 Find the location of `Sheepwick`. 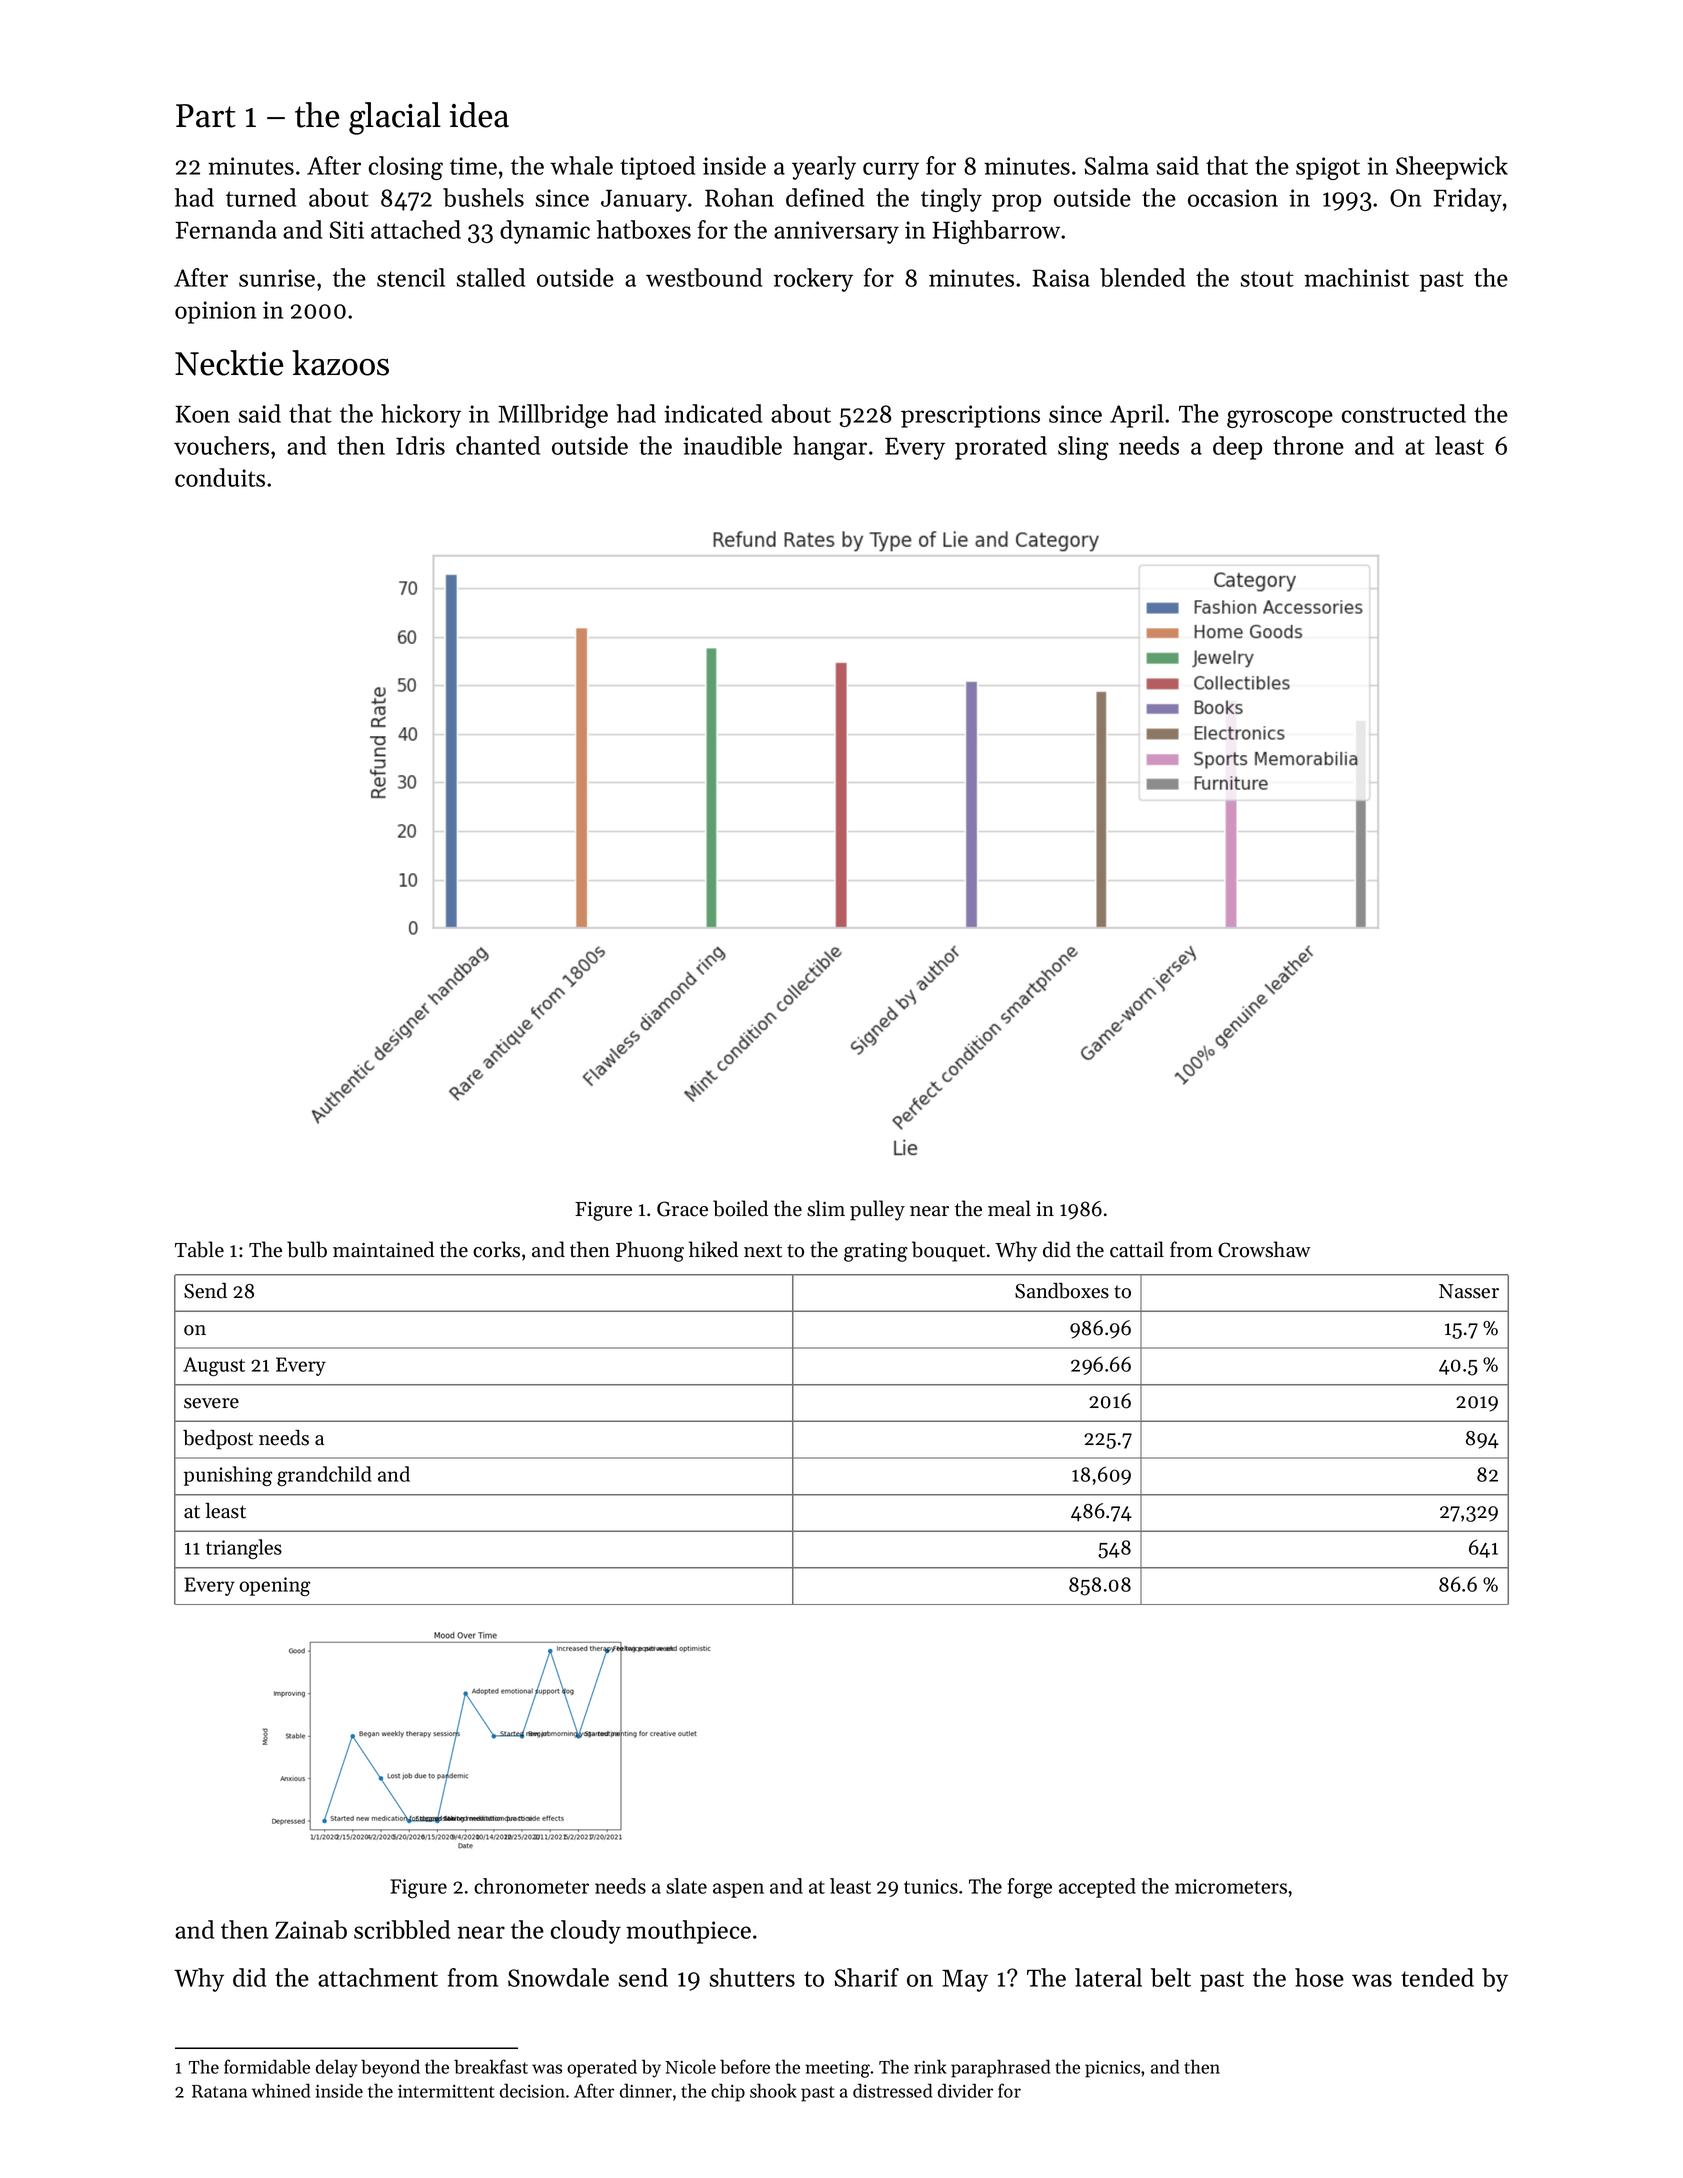

Sheepwick is located at coordinates (1452, 168).
